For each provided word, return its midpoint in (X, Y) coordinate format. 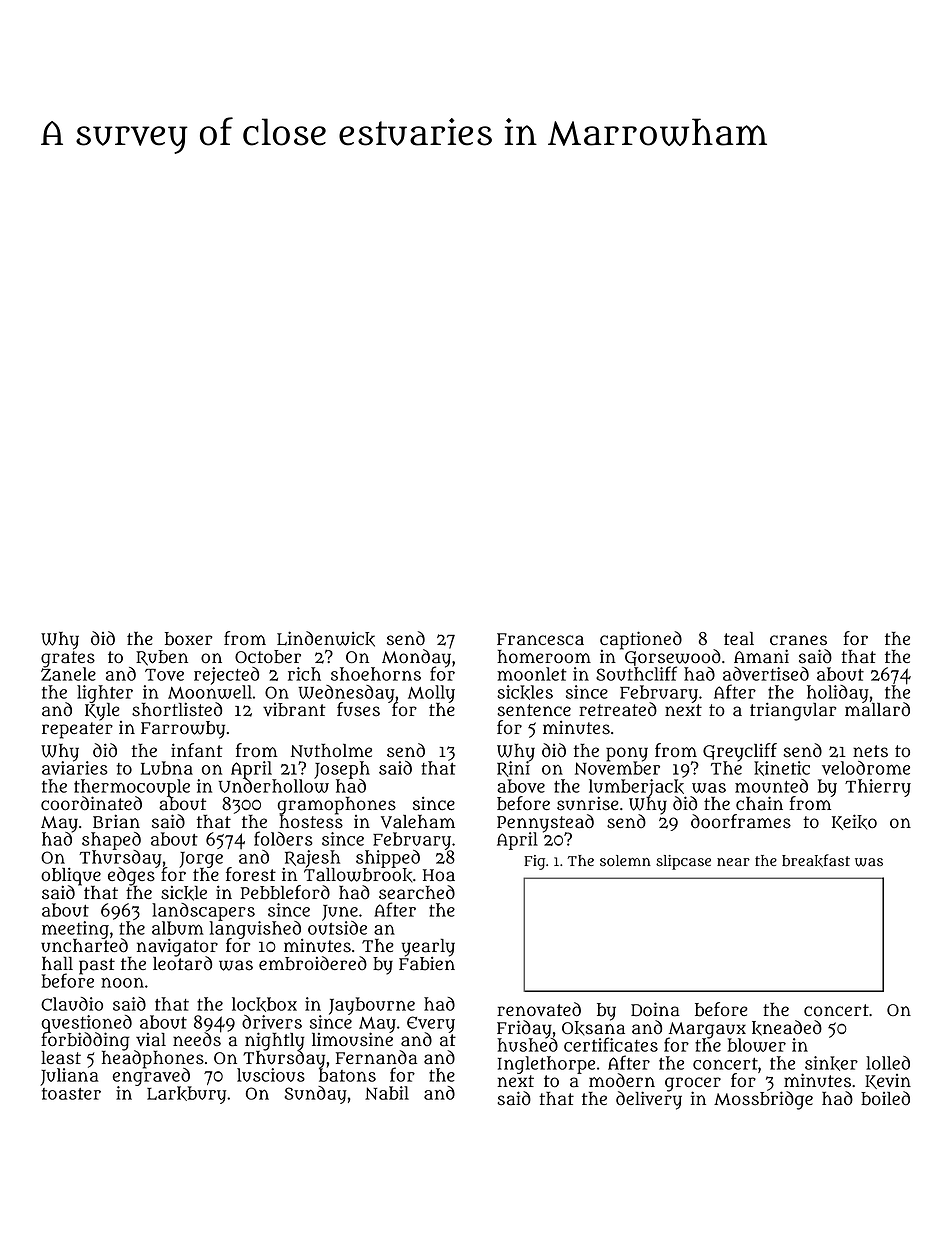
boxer (189, 639)
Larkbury (186, 1095)
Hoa (439, 875)
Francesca (540, 639)
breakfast (816, 860)
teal (739, 639)
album (178, 928)
